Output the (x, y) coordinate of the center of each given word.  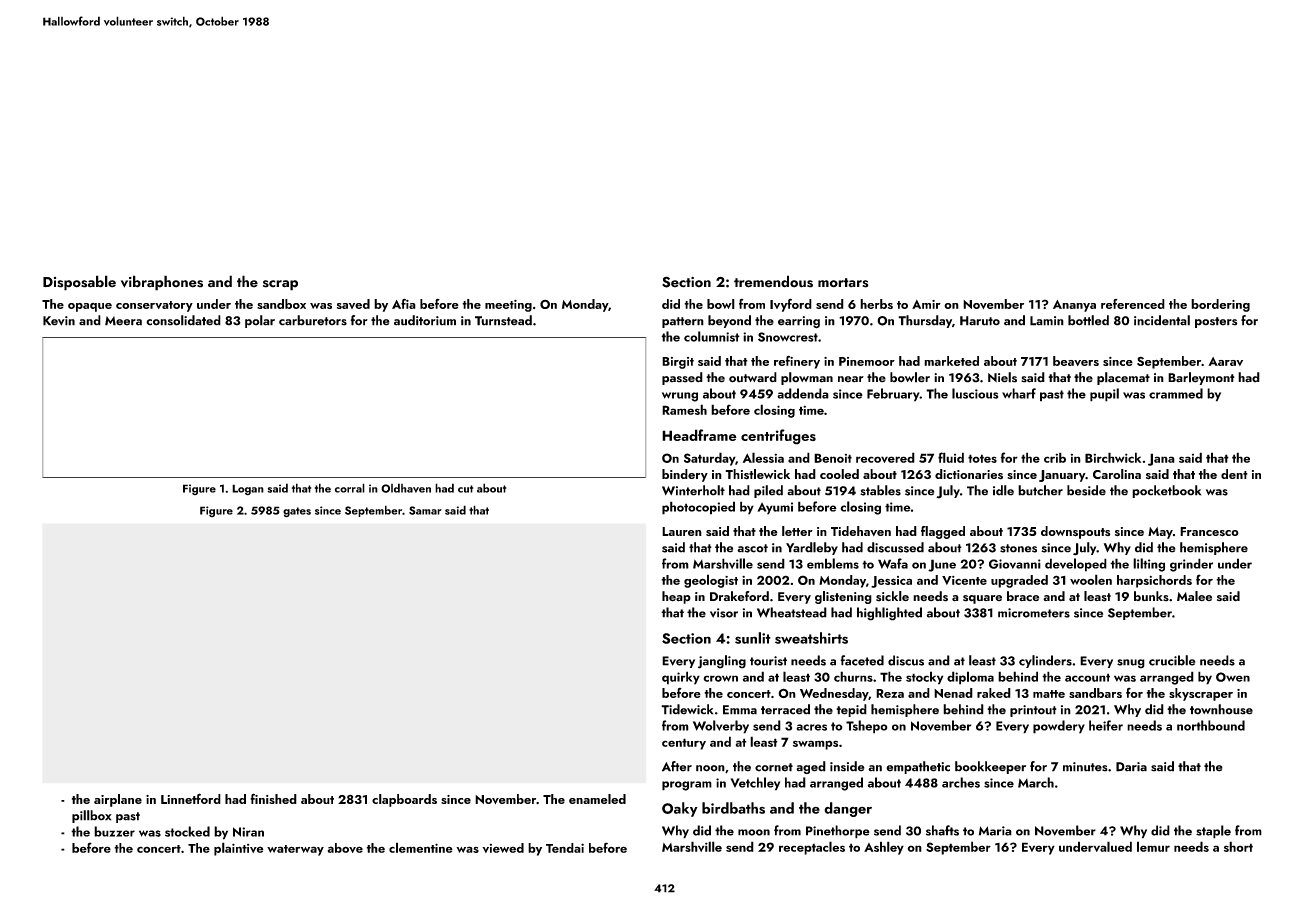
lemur (1153, 846)
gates (297, 512)
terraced (785, 709)
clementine (421, 847)
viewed (503, 848)
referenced (1133, 304)
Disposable (79, 283)
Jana (1161, 459)
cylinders (1045, 661)
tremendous (773, 281)
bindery (685, 475)
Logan (248, 490)
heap (676, 597)
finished (273, 798)
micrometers (1034, 613)
